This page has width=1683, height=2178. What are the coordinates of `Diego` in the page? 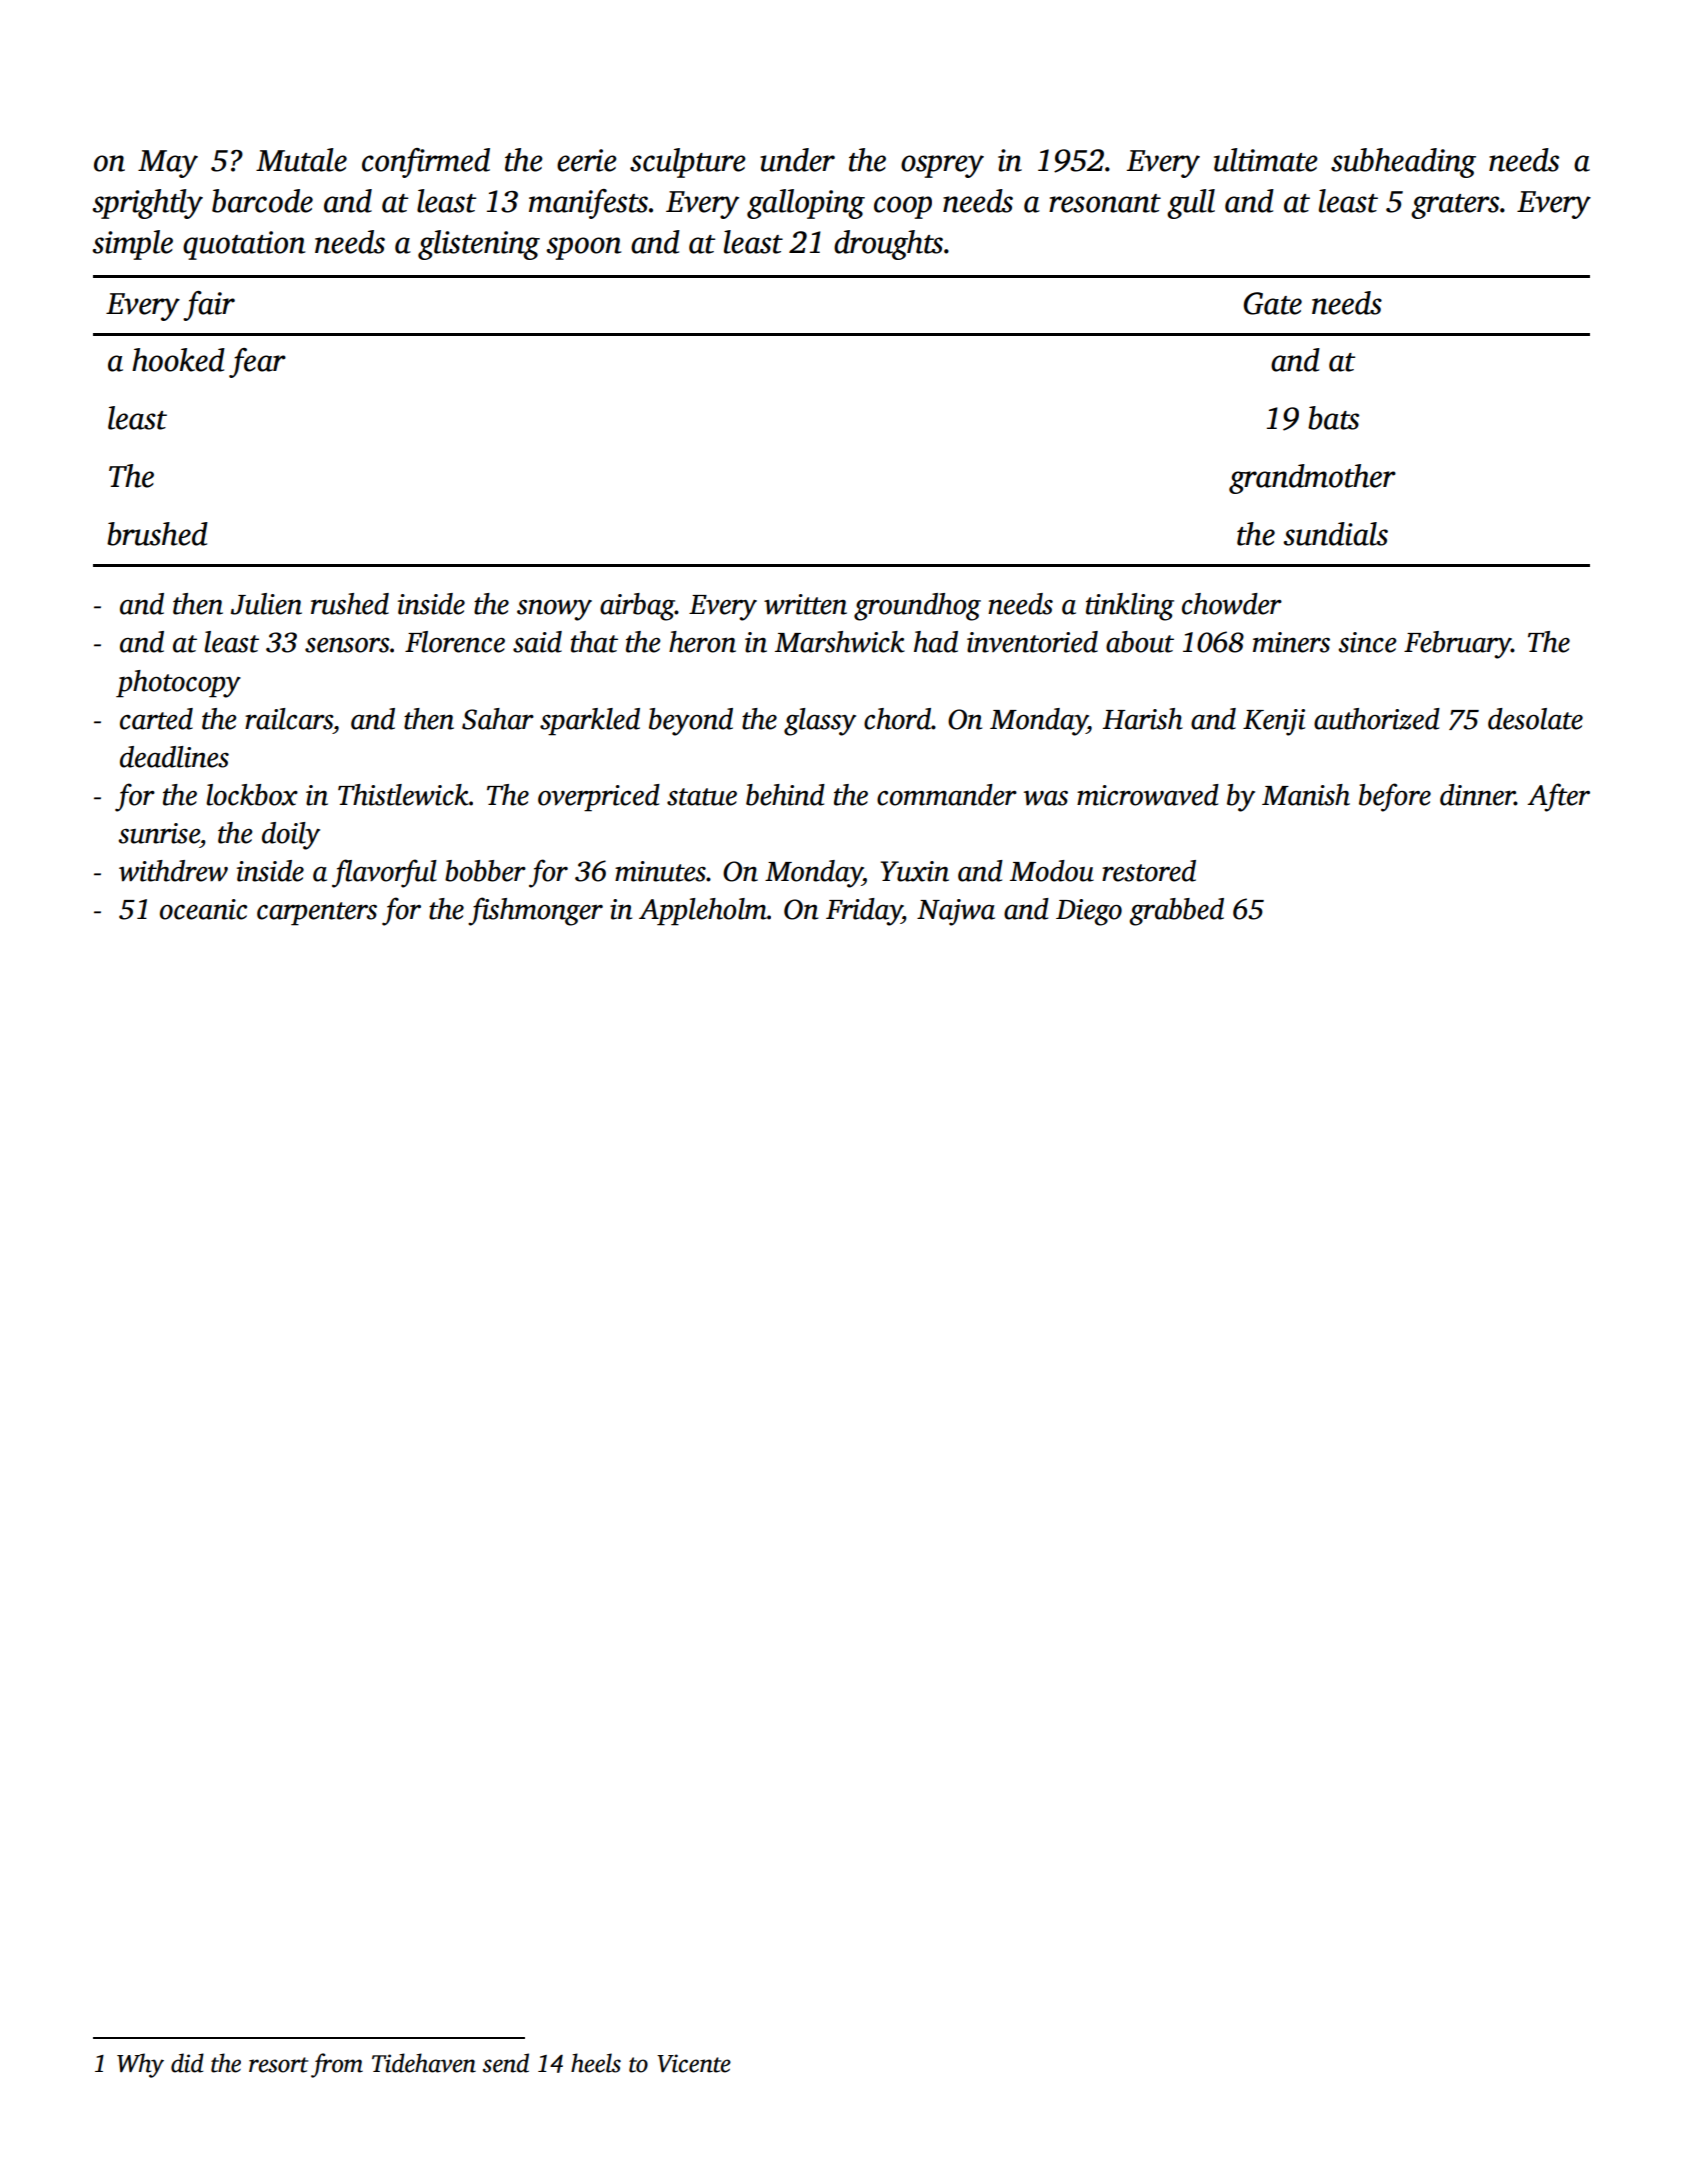 It's located at (1089, 912).
